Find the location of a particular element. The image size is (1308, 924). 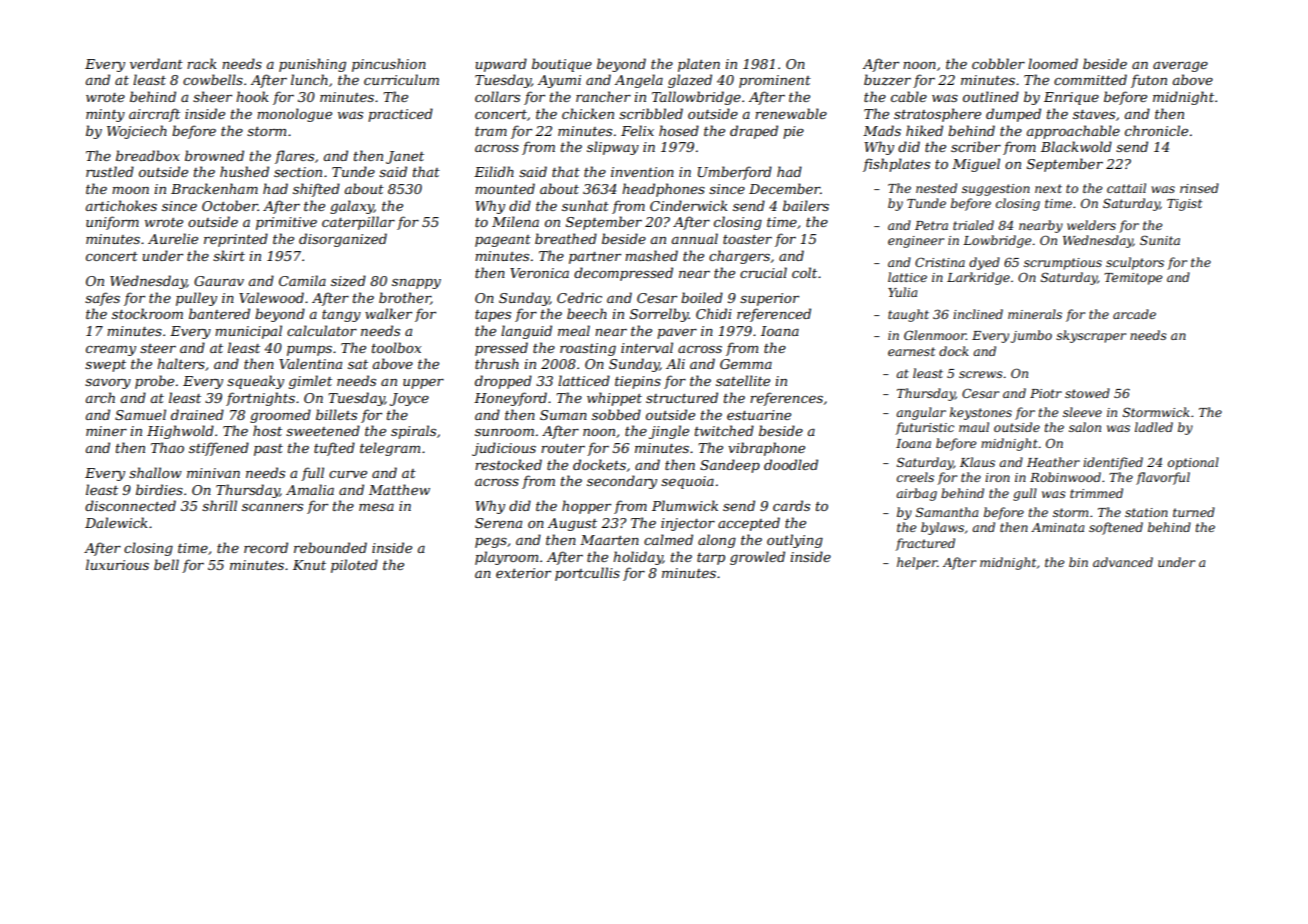

verdant is located at coordinates (156, 63).
